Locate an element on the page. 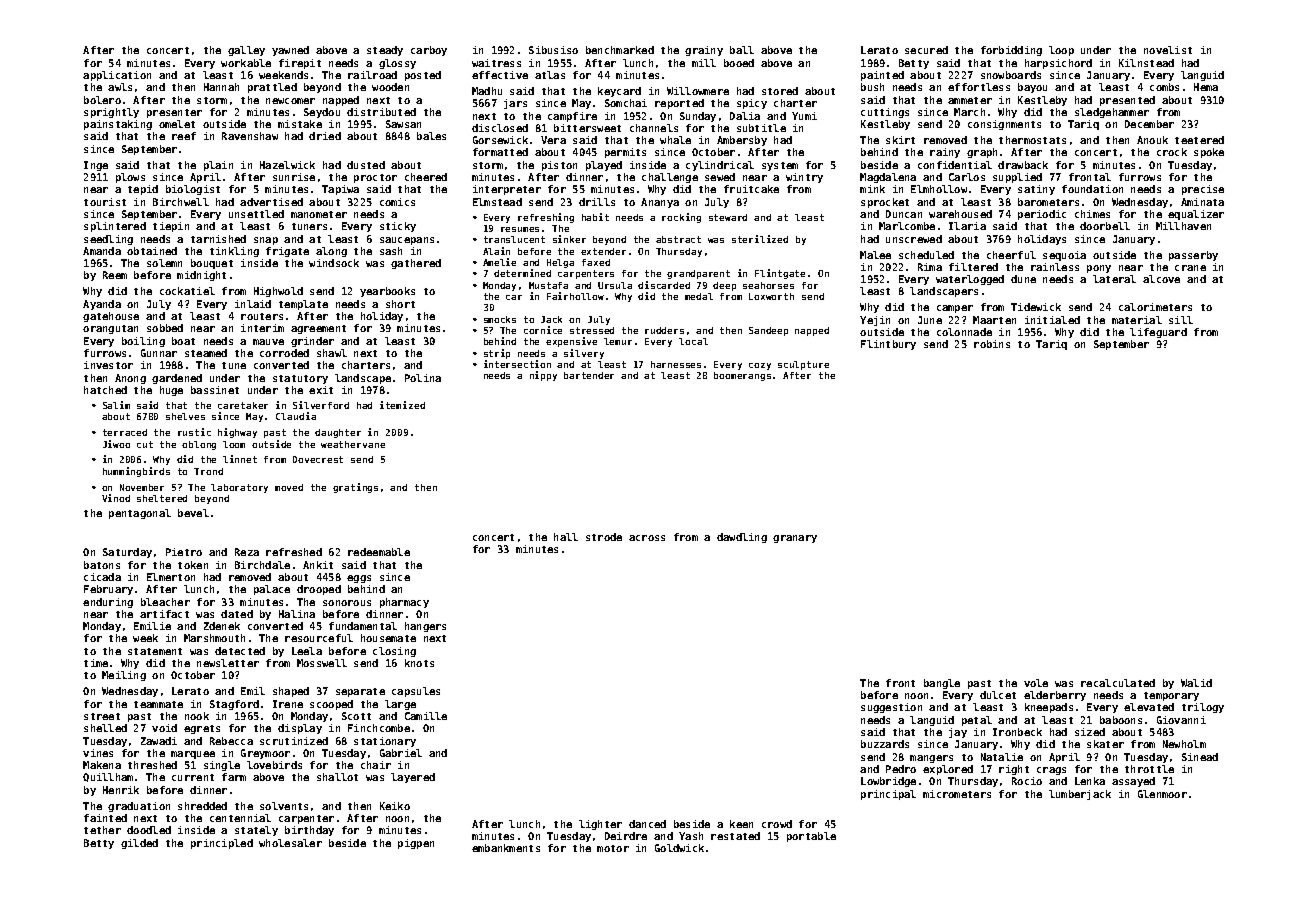 The height and width of the document is (924, 1308). medal is located at coordinates (699, 296).
